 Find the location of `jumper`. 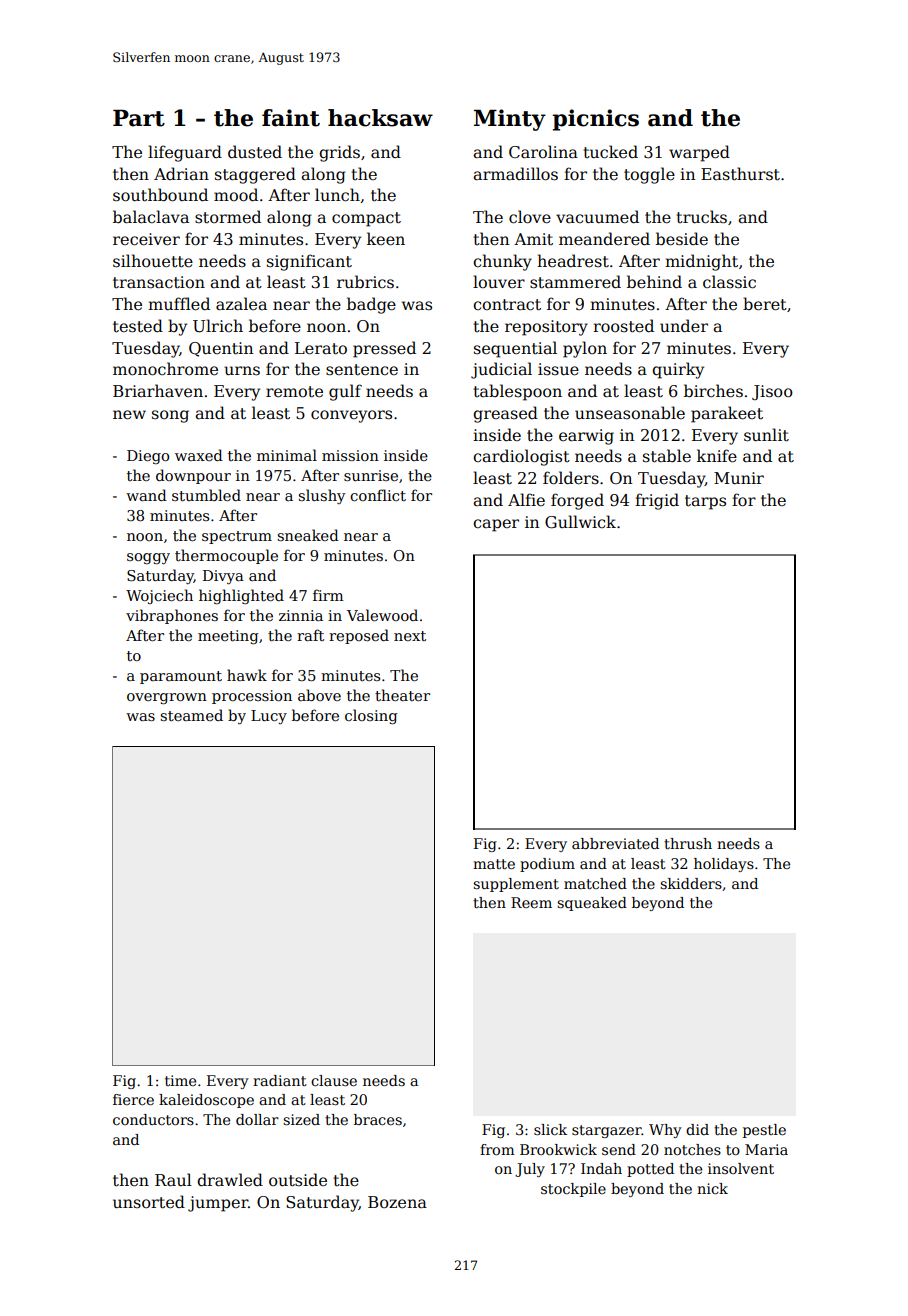

jumper is located at coordinates (218, 1204).
